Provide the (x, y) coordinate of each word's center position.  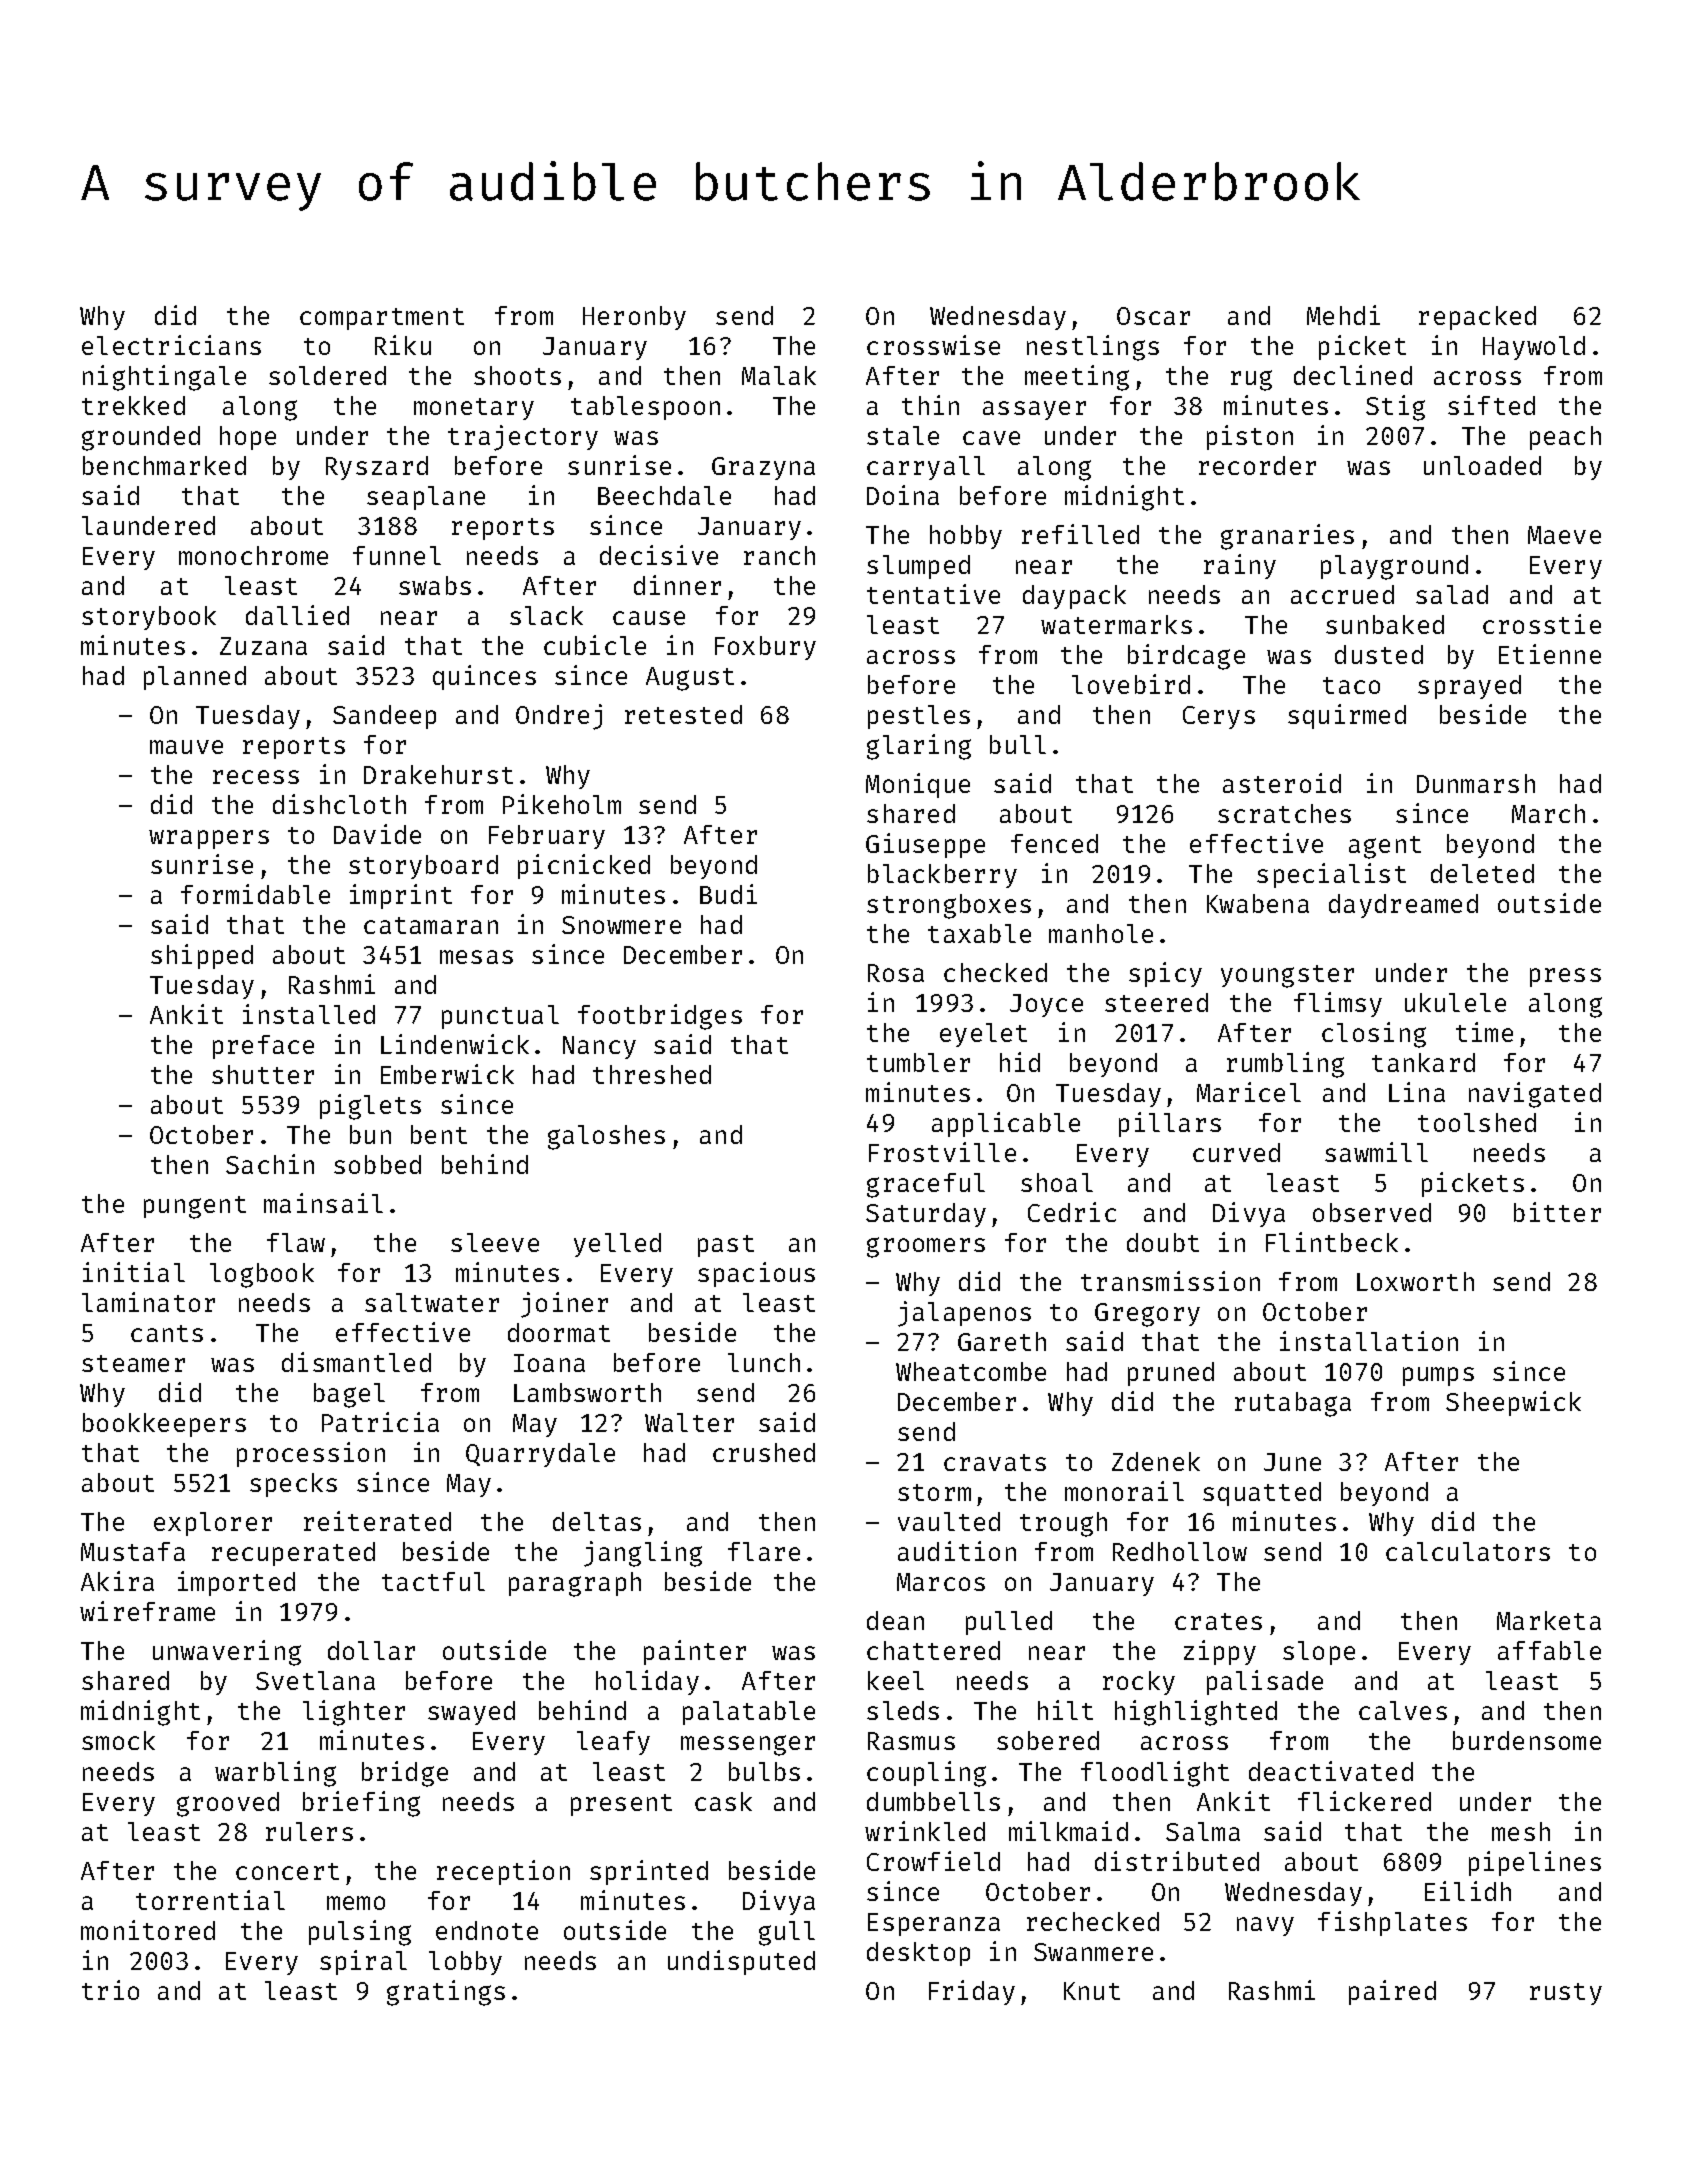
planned (195, 678)
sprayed (1469, 687)
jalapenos (964, 1314)
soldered (327, 375)
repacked (1477, 318)
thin (930, 405)
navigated (1535, 1095)
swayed (471, 1713)
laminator (148, 1302)
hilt (1065, 1710)
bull (1018, 744)
